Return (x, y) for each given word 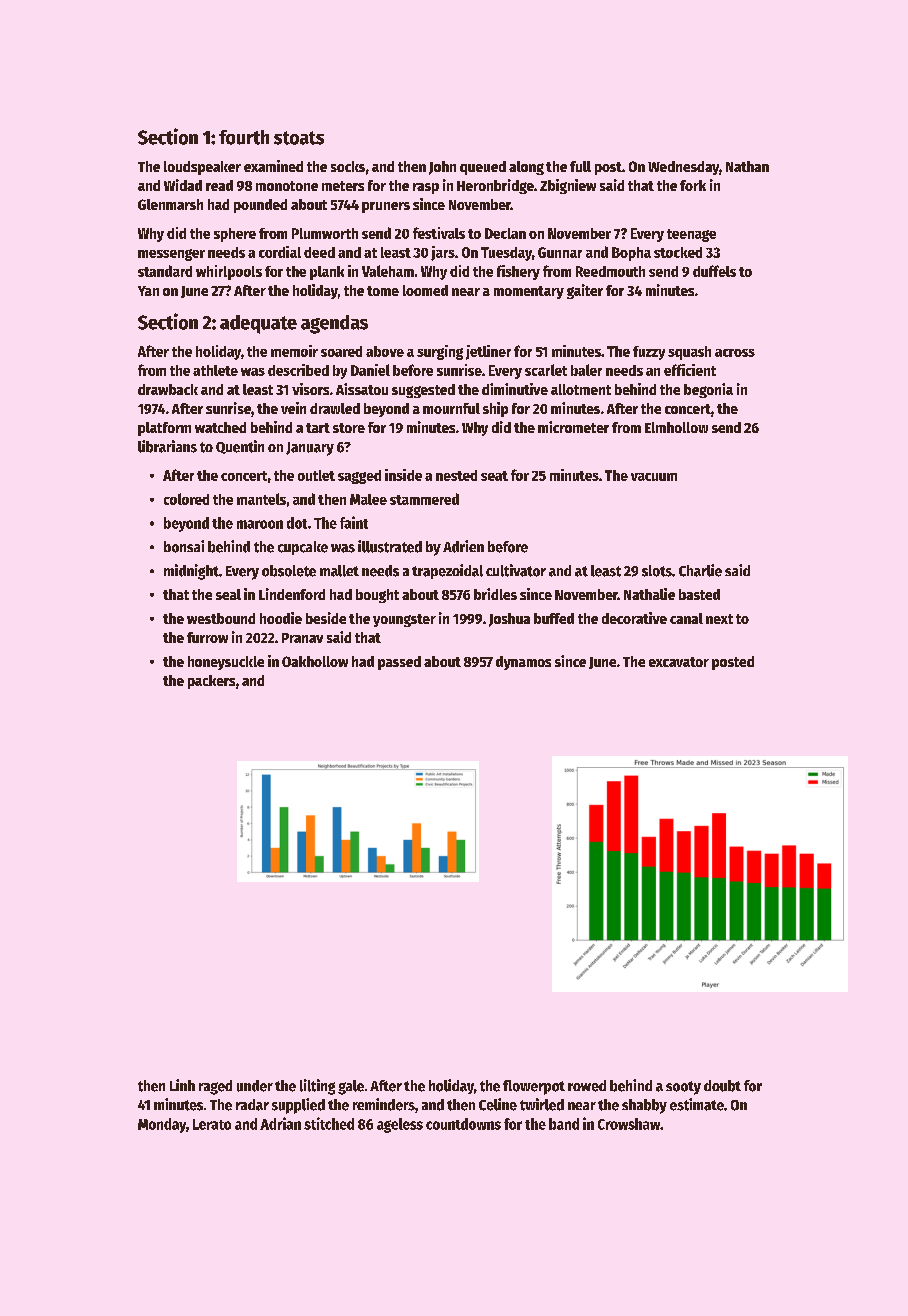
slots (657, 571)
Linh (182, 1085)
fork (693, 185)
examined (273, 166)
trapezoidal (447, 571)
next (719, 619)
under (255, 1086)
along (526, 168)
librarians (167, 446)
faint (354, 522)
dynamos (523, 663)
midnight (191, 572)
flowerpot (534, 1087)
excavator (679, 662)
